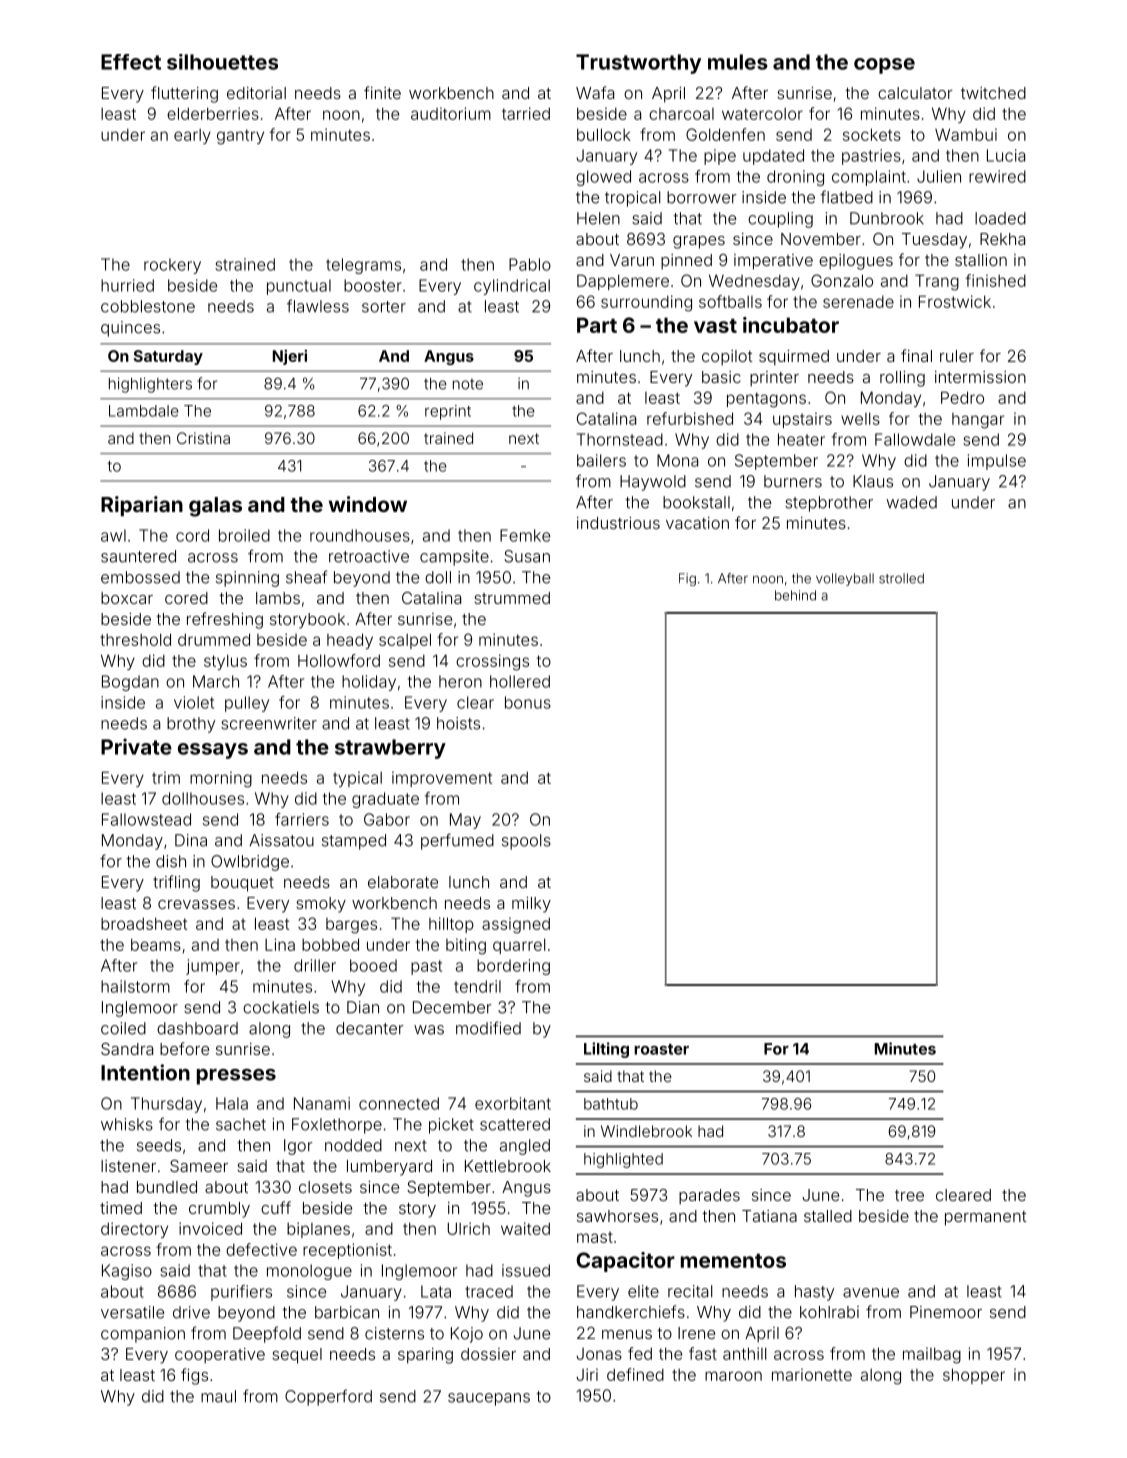 The width and height of the page is (1127, 1458). Describe the element at coordinates (203, 438) in the page. I see `Cristina` at that location.
